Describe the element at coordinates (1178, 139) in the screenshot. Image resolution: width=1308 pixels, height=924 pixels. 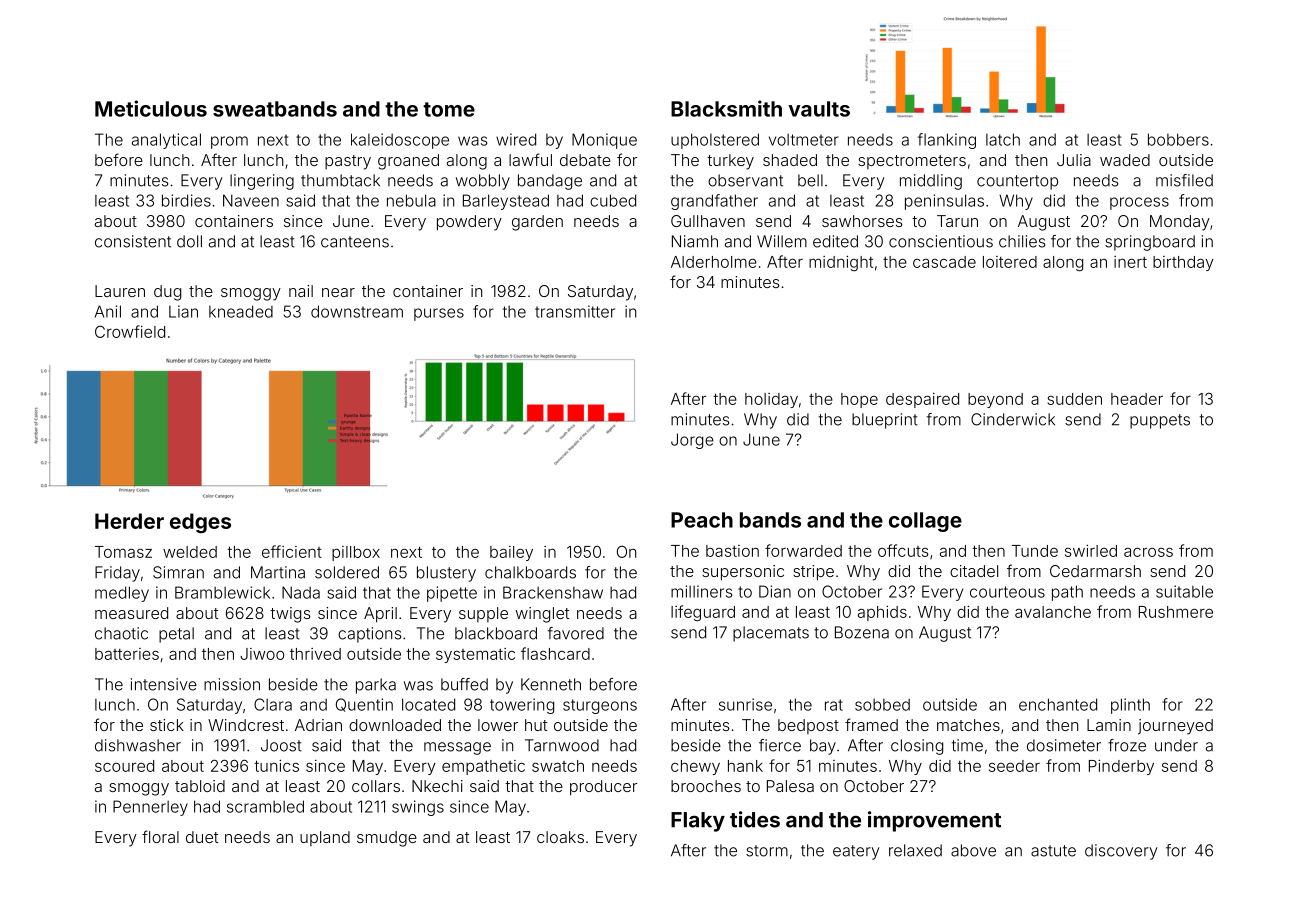
I see `bobbers` at that location.
